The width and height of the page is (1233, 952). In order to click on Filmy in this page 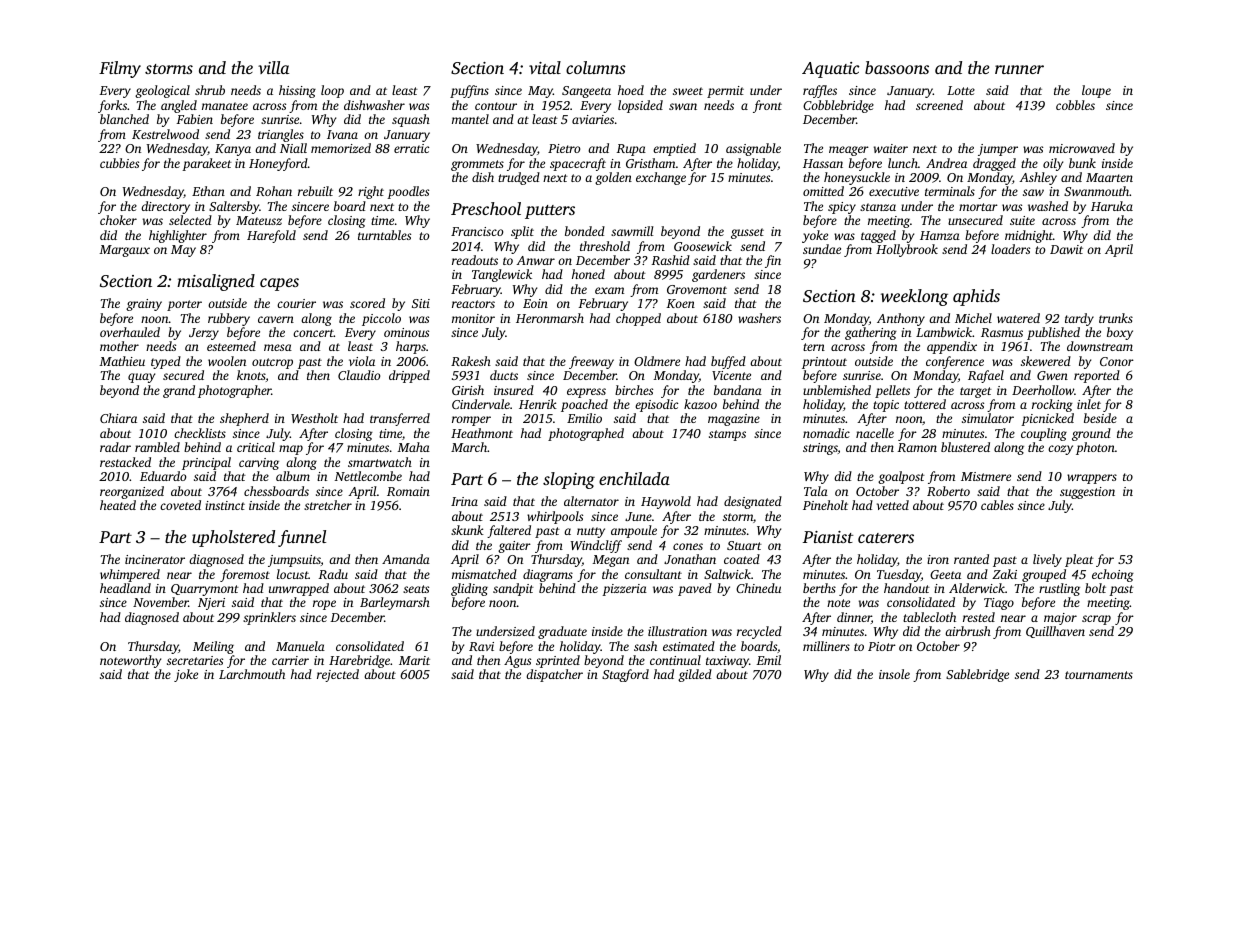, I will do `click(120, 69)`.
